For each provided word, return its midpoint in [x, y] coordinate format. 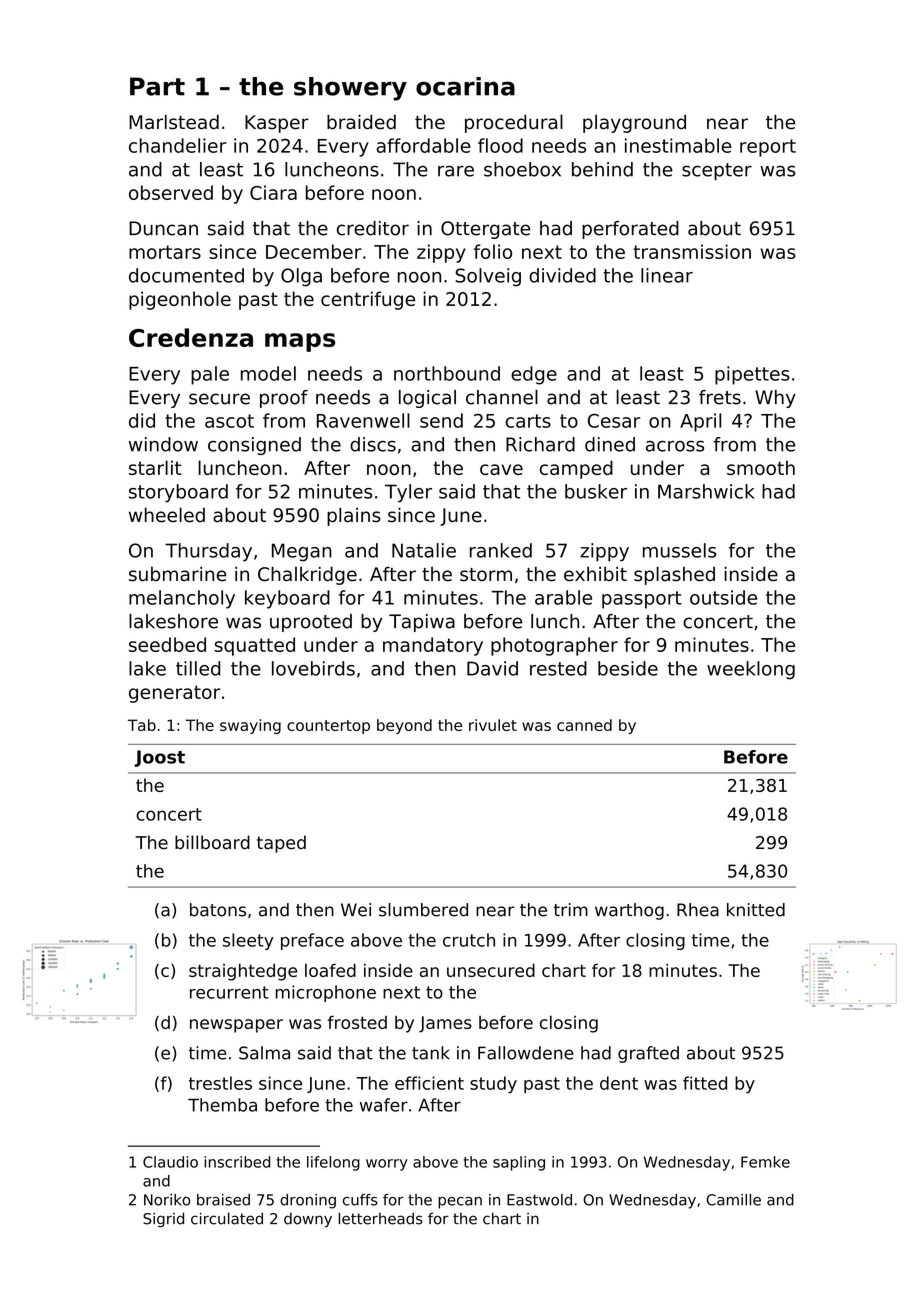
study [493, 1085]
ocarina [465, 86]
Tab [142, 725]
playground [634, 123]
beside [628, 668]
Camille [733, 1200]
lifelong [333, 1163]
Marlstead [174, 122]
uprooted [311, 623]
